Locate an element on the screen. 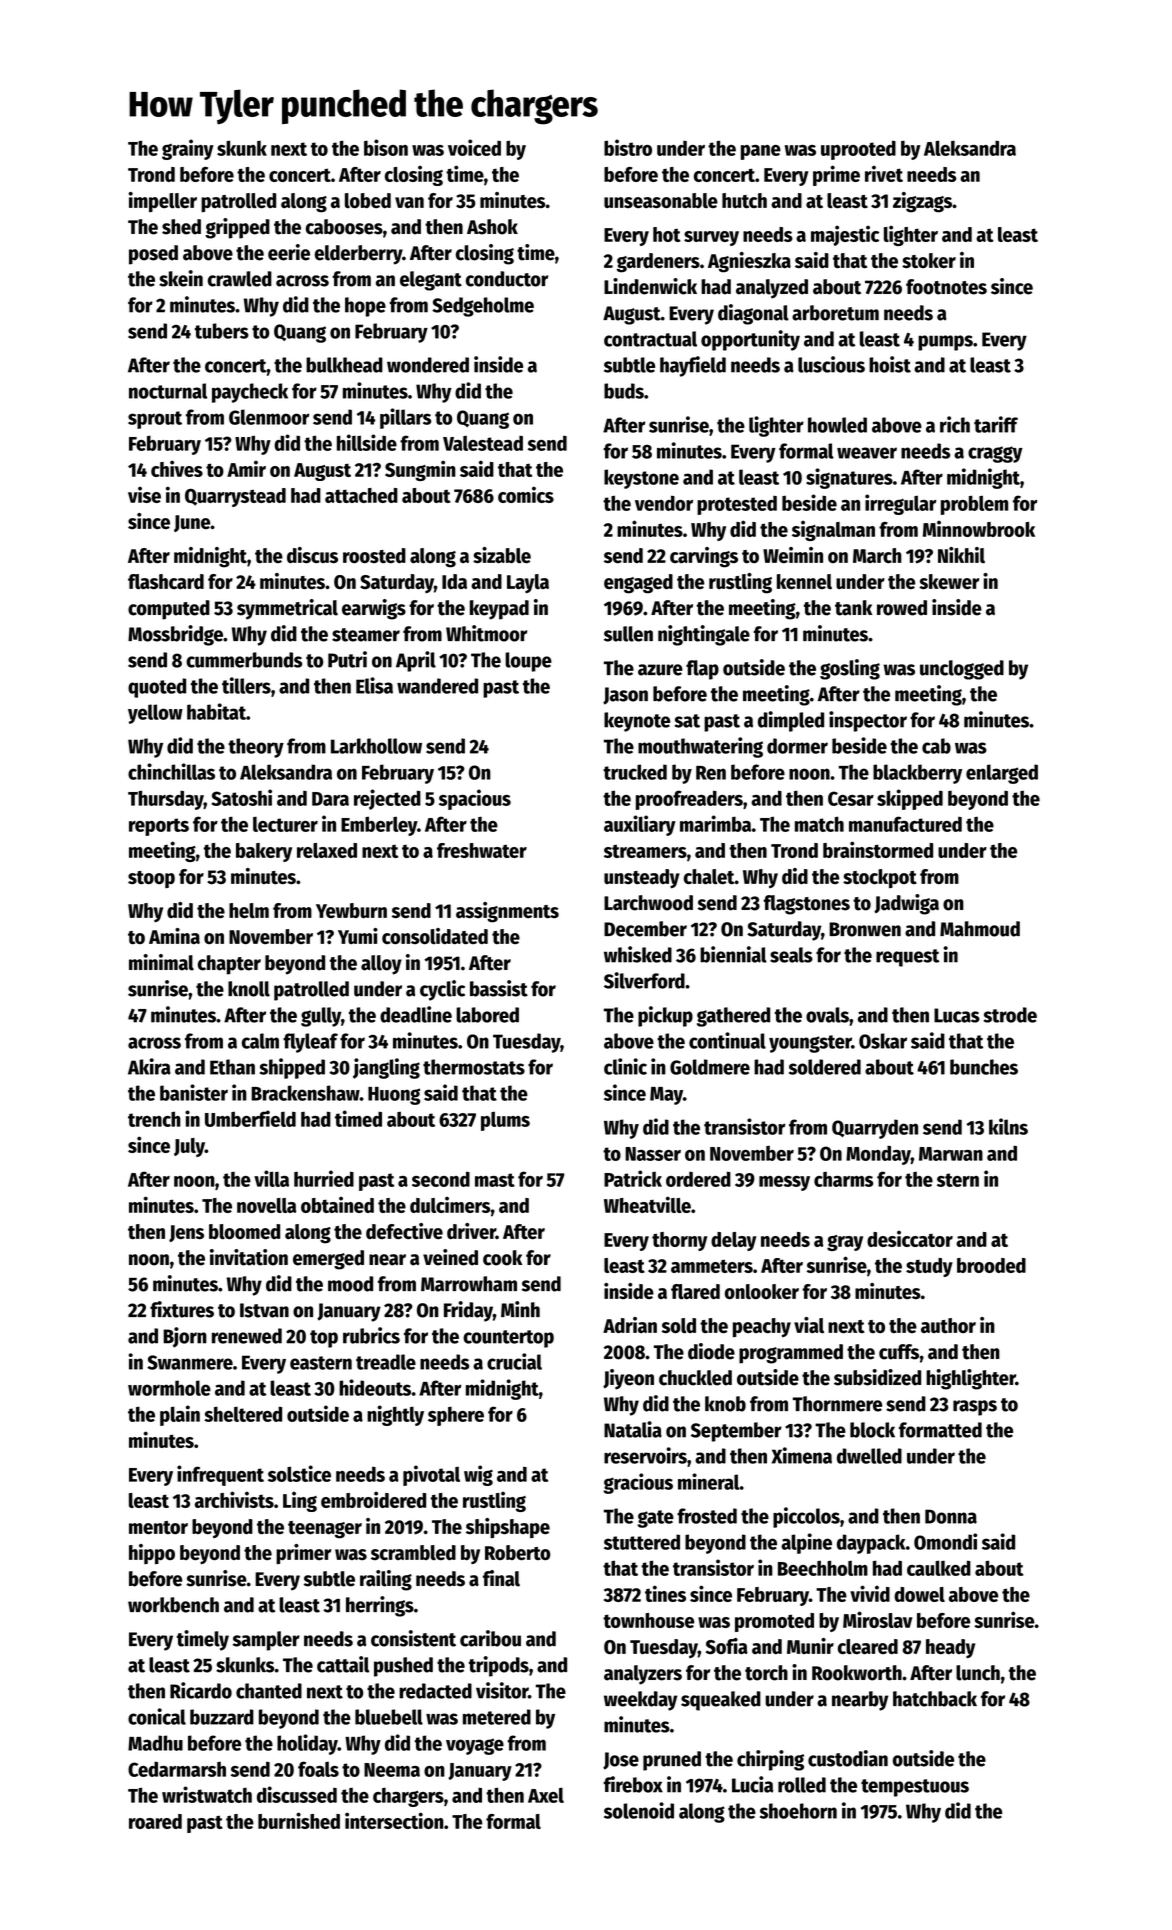 The height and width of the screenshot is (1930, 1172). eerie is located at coordinates (289, 252).
